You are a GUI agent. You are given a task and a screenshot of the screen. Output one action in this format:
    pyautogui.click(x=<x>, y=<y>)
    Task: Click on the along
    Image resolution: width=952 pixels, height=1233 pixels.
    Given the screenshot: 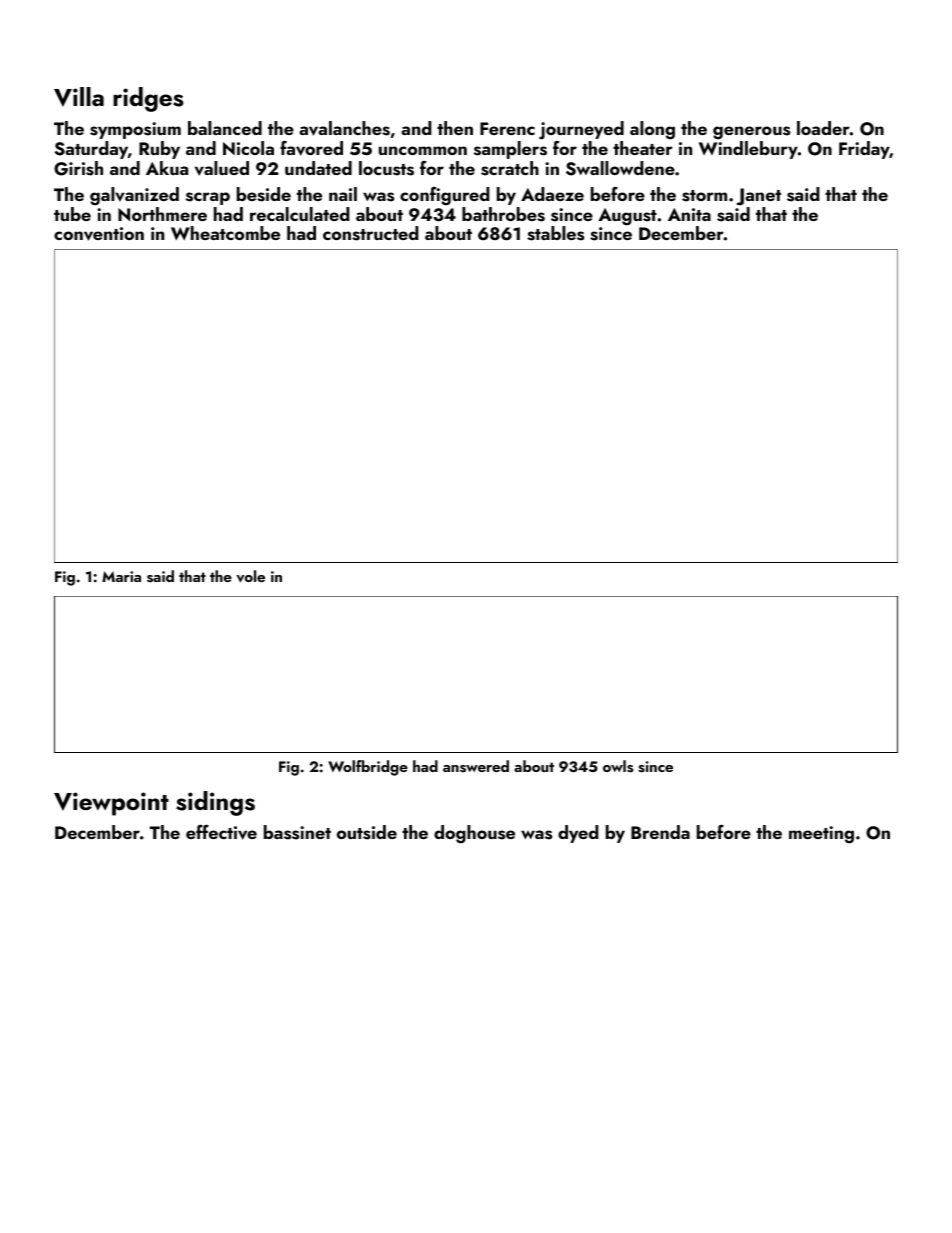 What is the action you would take?
    pyautogui.click(x=652, y=130)
